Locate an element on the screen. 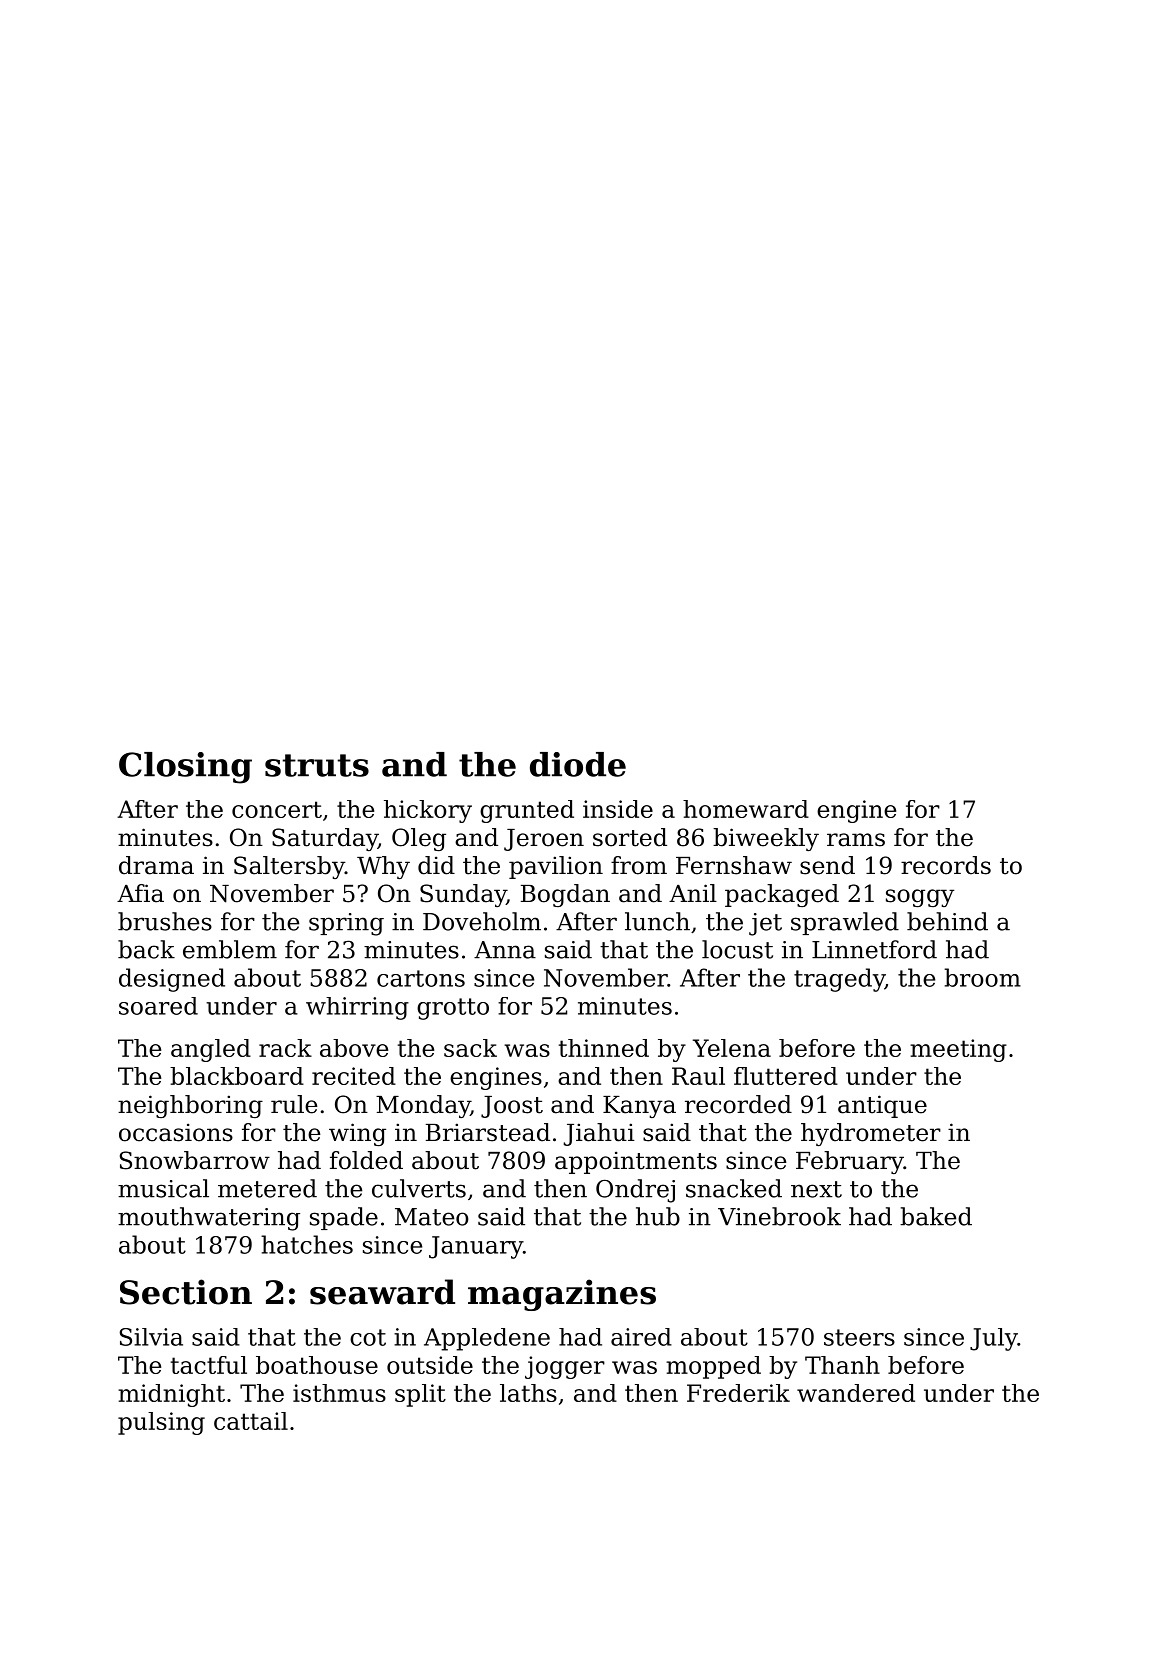 This screenshot has height=1654, width=1165. records is located at coordinates (946, 865).
